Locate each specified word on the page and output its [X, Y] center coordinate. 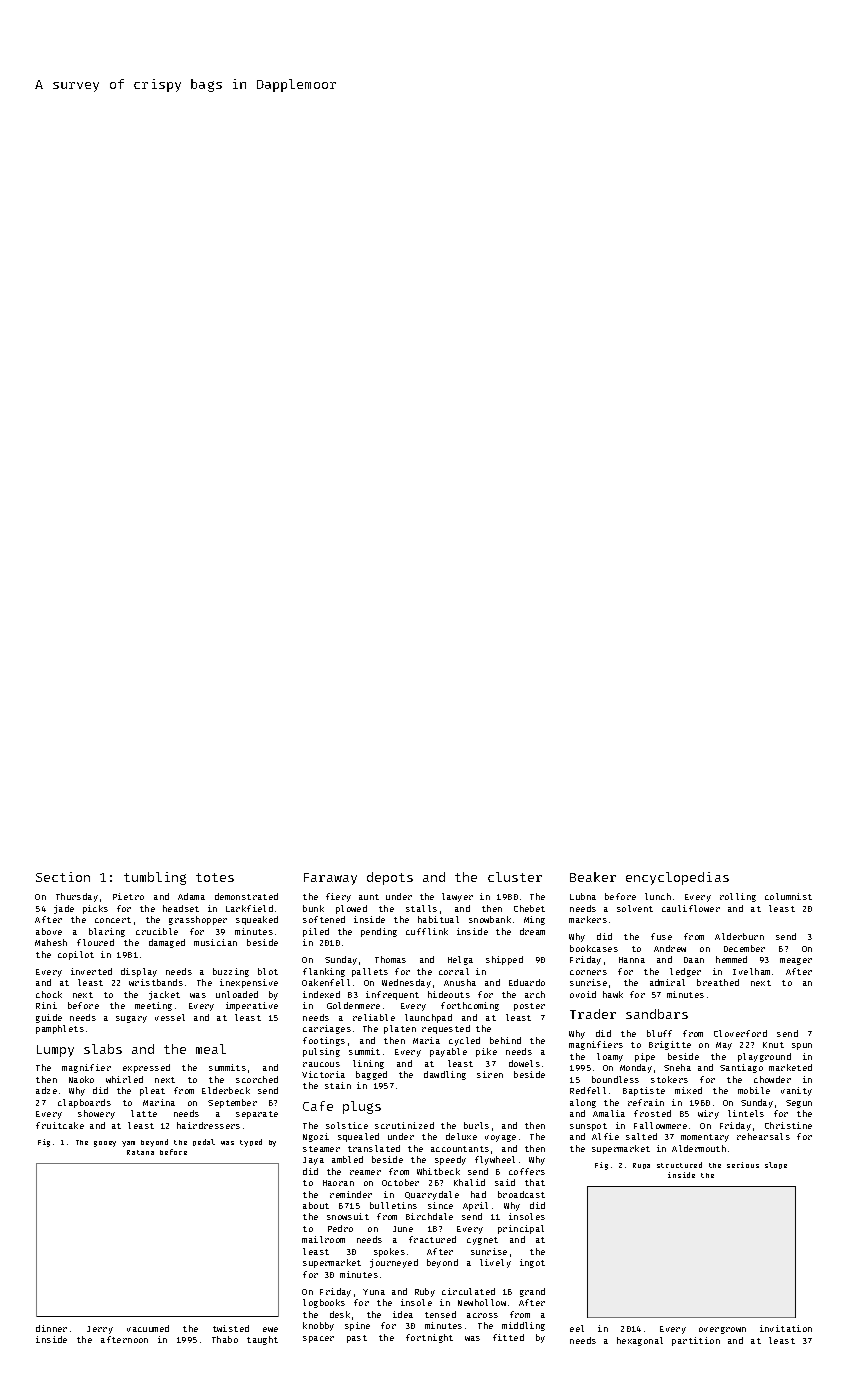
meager [796, 961]
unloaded [237, 994]
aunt [369, 897]
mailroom [323, 1239]
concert [113, 920]
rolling [738, 897]
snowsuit [348, 1216]
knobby [318, 1326]
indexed [321, 994]
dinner [51, 1328]
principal [521, 1229]
